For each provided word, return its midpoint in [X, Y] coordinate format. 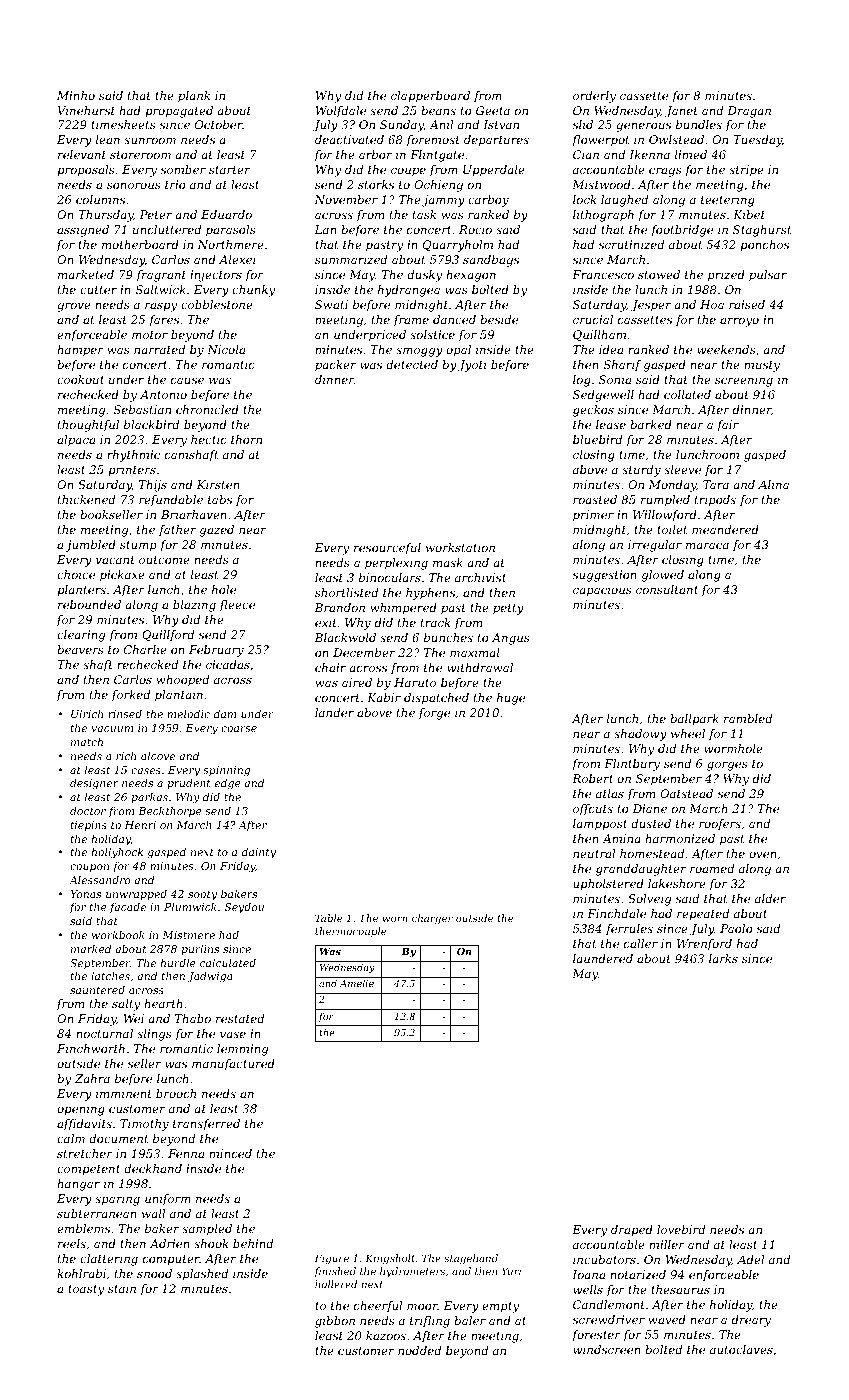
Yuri [511, 1271]
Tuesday [757, 141]
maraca [707, 545]
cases [146, 771]
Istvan [501, 124]
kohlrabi [81, 1273]
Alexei [237, 259]
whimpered [403, 609]
